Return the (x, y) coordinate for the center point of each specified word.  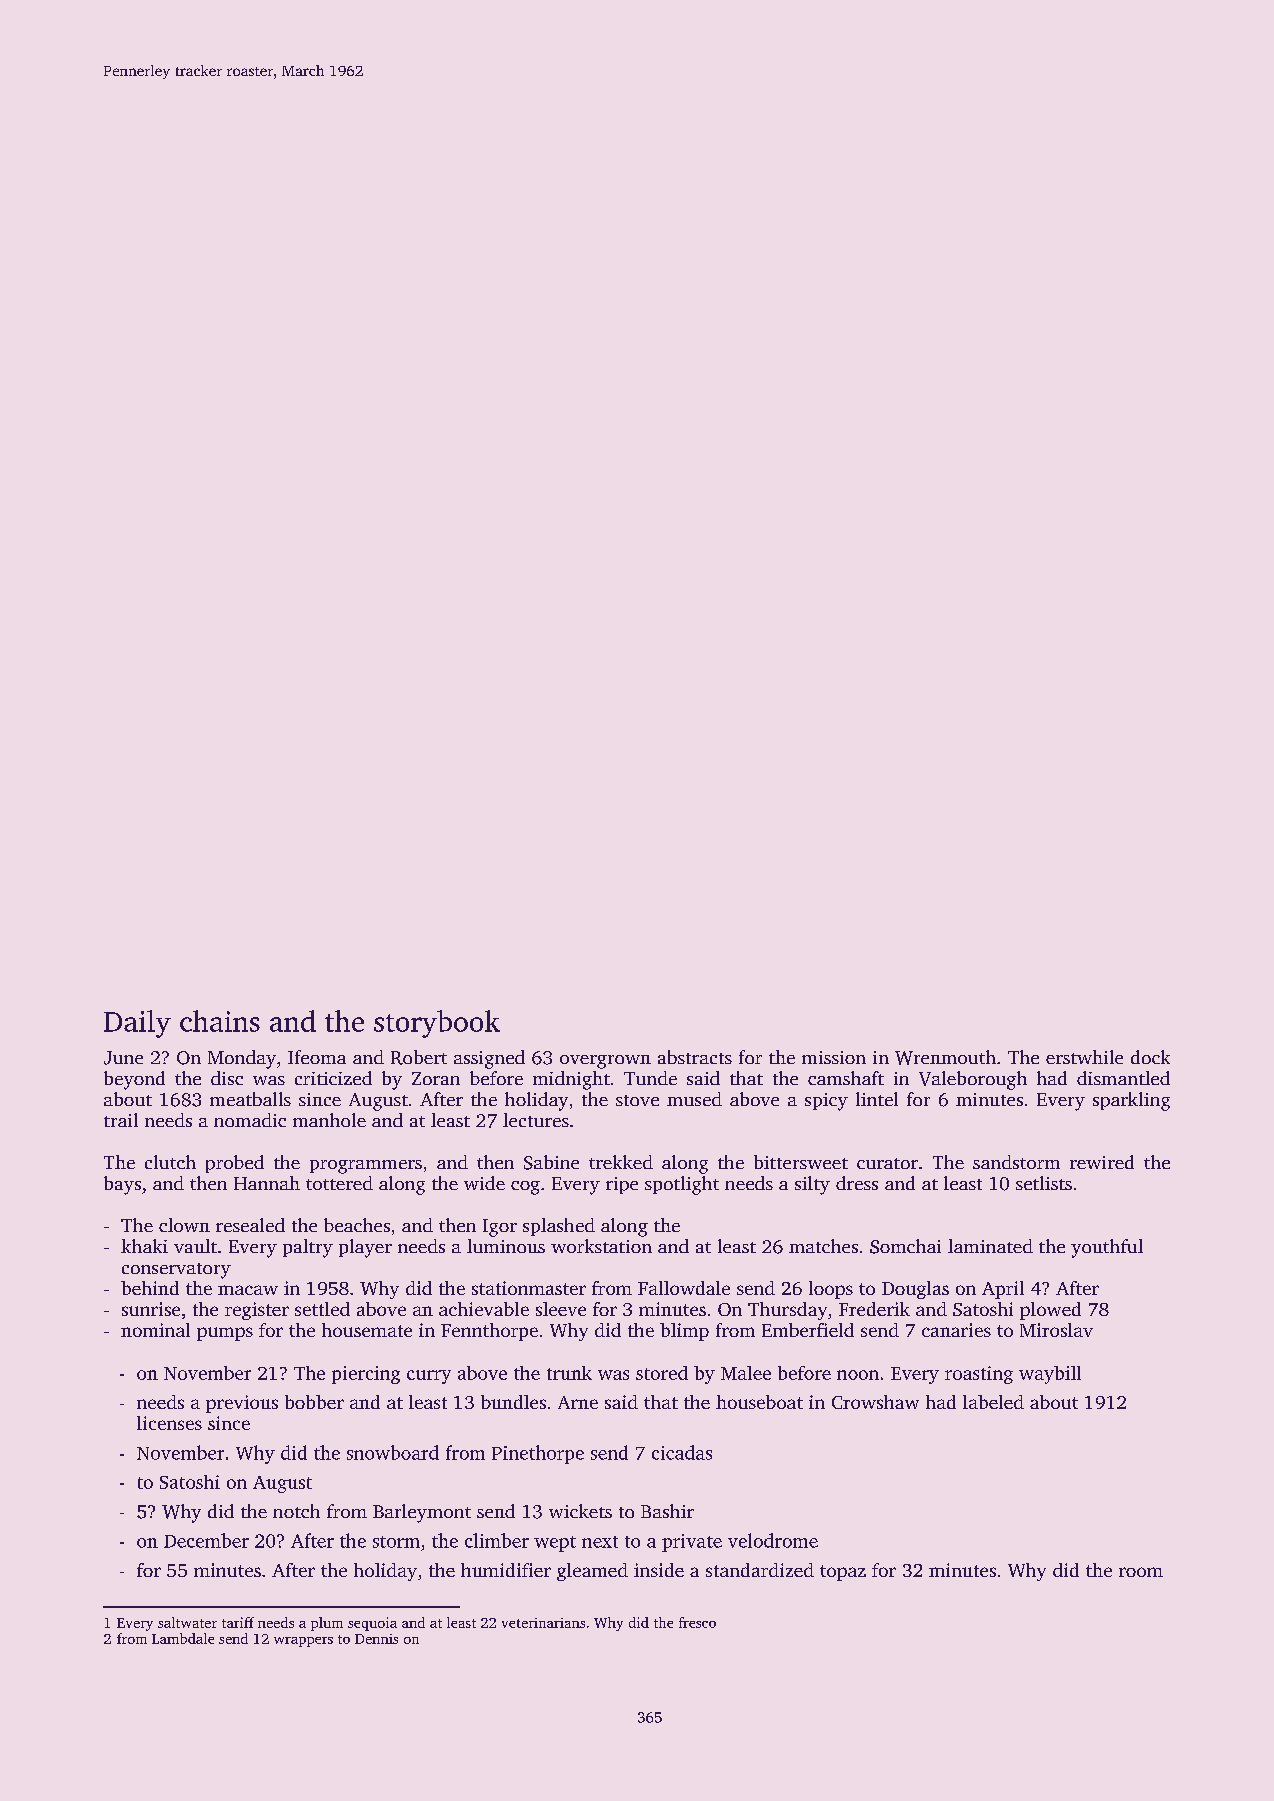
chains (220, 1021)
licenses (169, 1423)
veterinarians (543, 1623)
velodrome (773, 1540)
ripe (622, 1185)
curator (887, 1163)
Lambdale (183, 1638)
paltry (308, 1248)
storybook (437, 1024)
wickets (580, 1511)
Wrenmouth (945, 1057)
